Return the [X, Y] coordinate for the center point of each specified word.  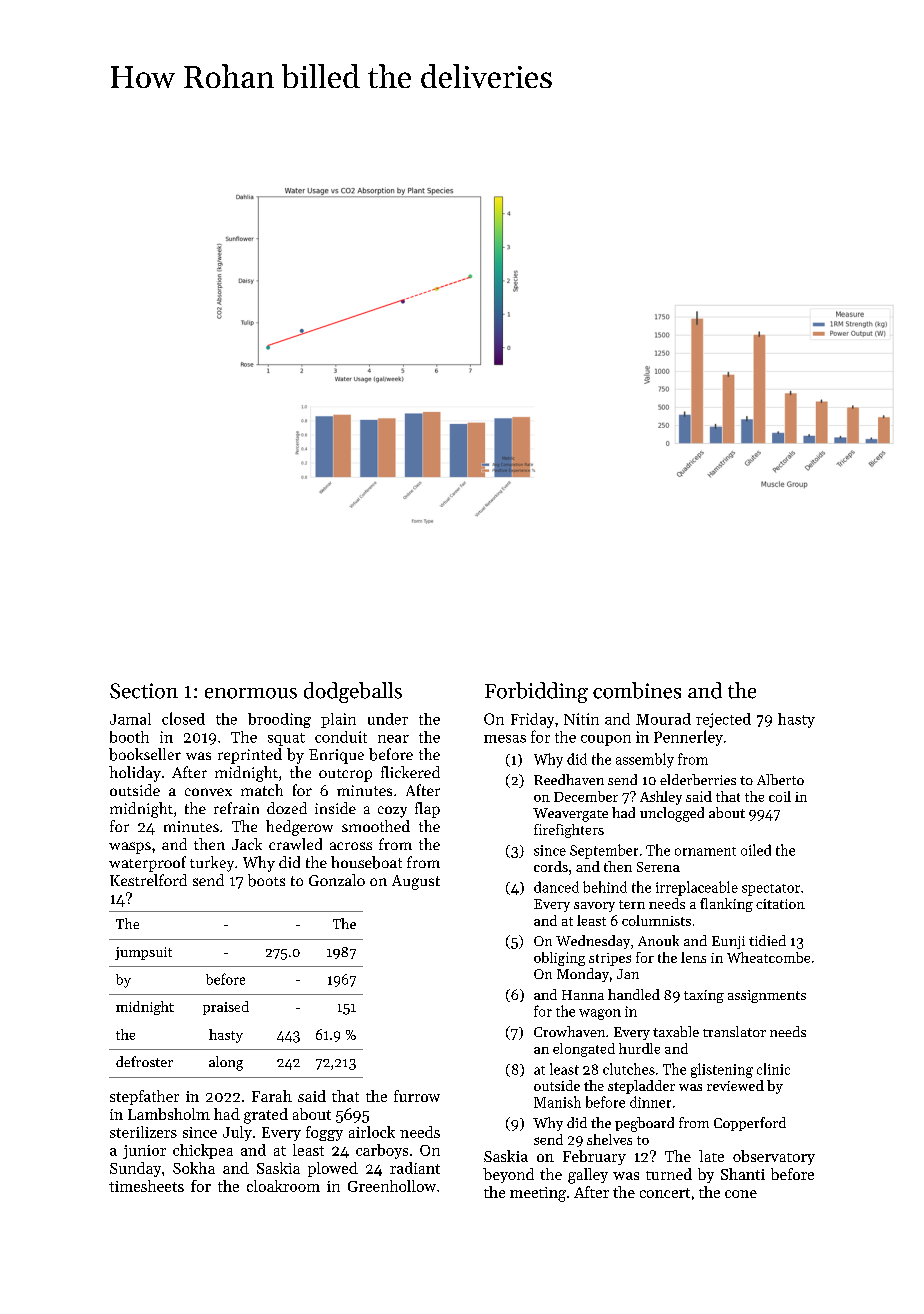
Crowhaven [569, 1031]
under [388, 719]
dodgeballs [353, 692]
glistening [722, 1070]
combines [637, 690]
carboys [382, 1151]
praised [226, 1008]
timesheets [146, 1186]
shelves [609, 1139]
